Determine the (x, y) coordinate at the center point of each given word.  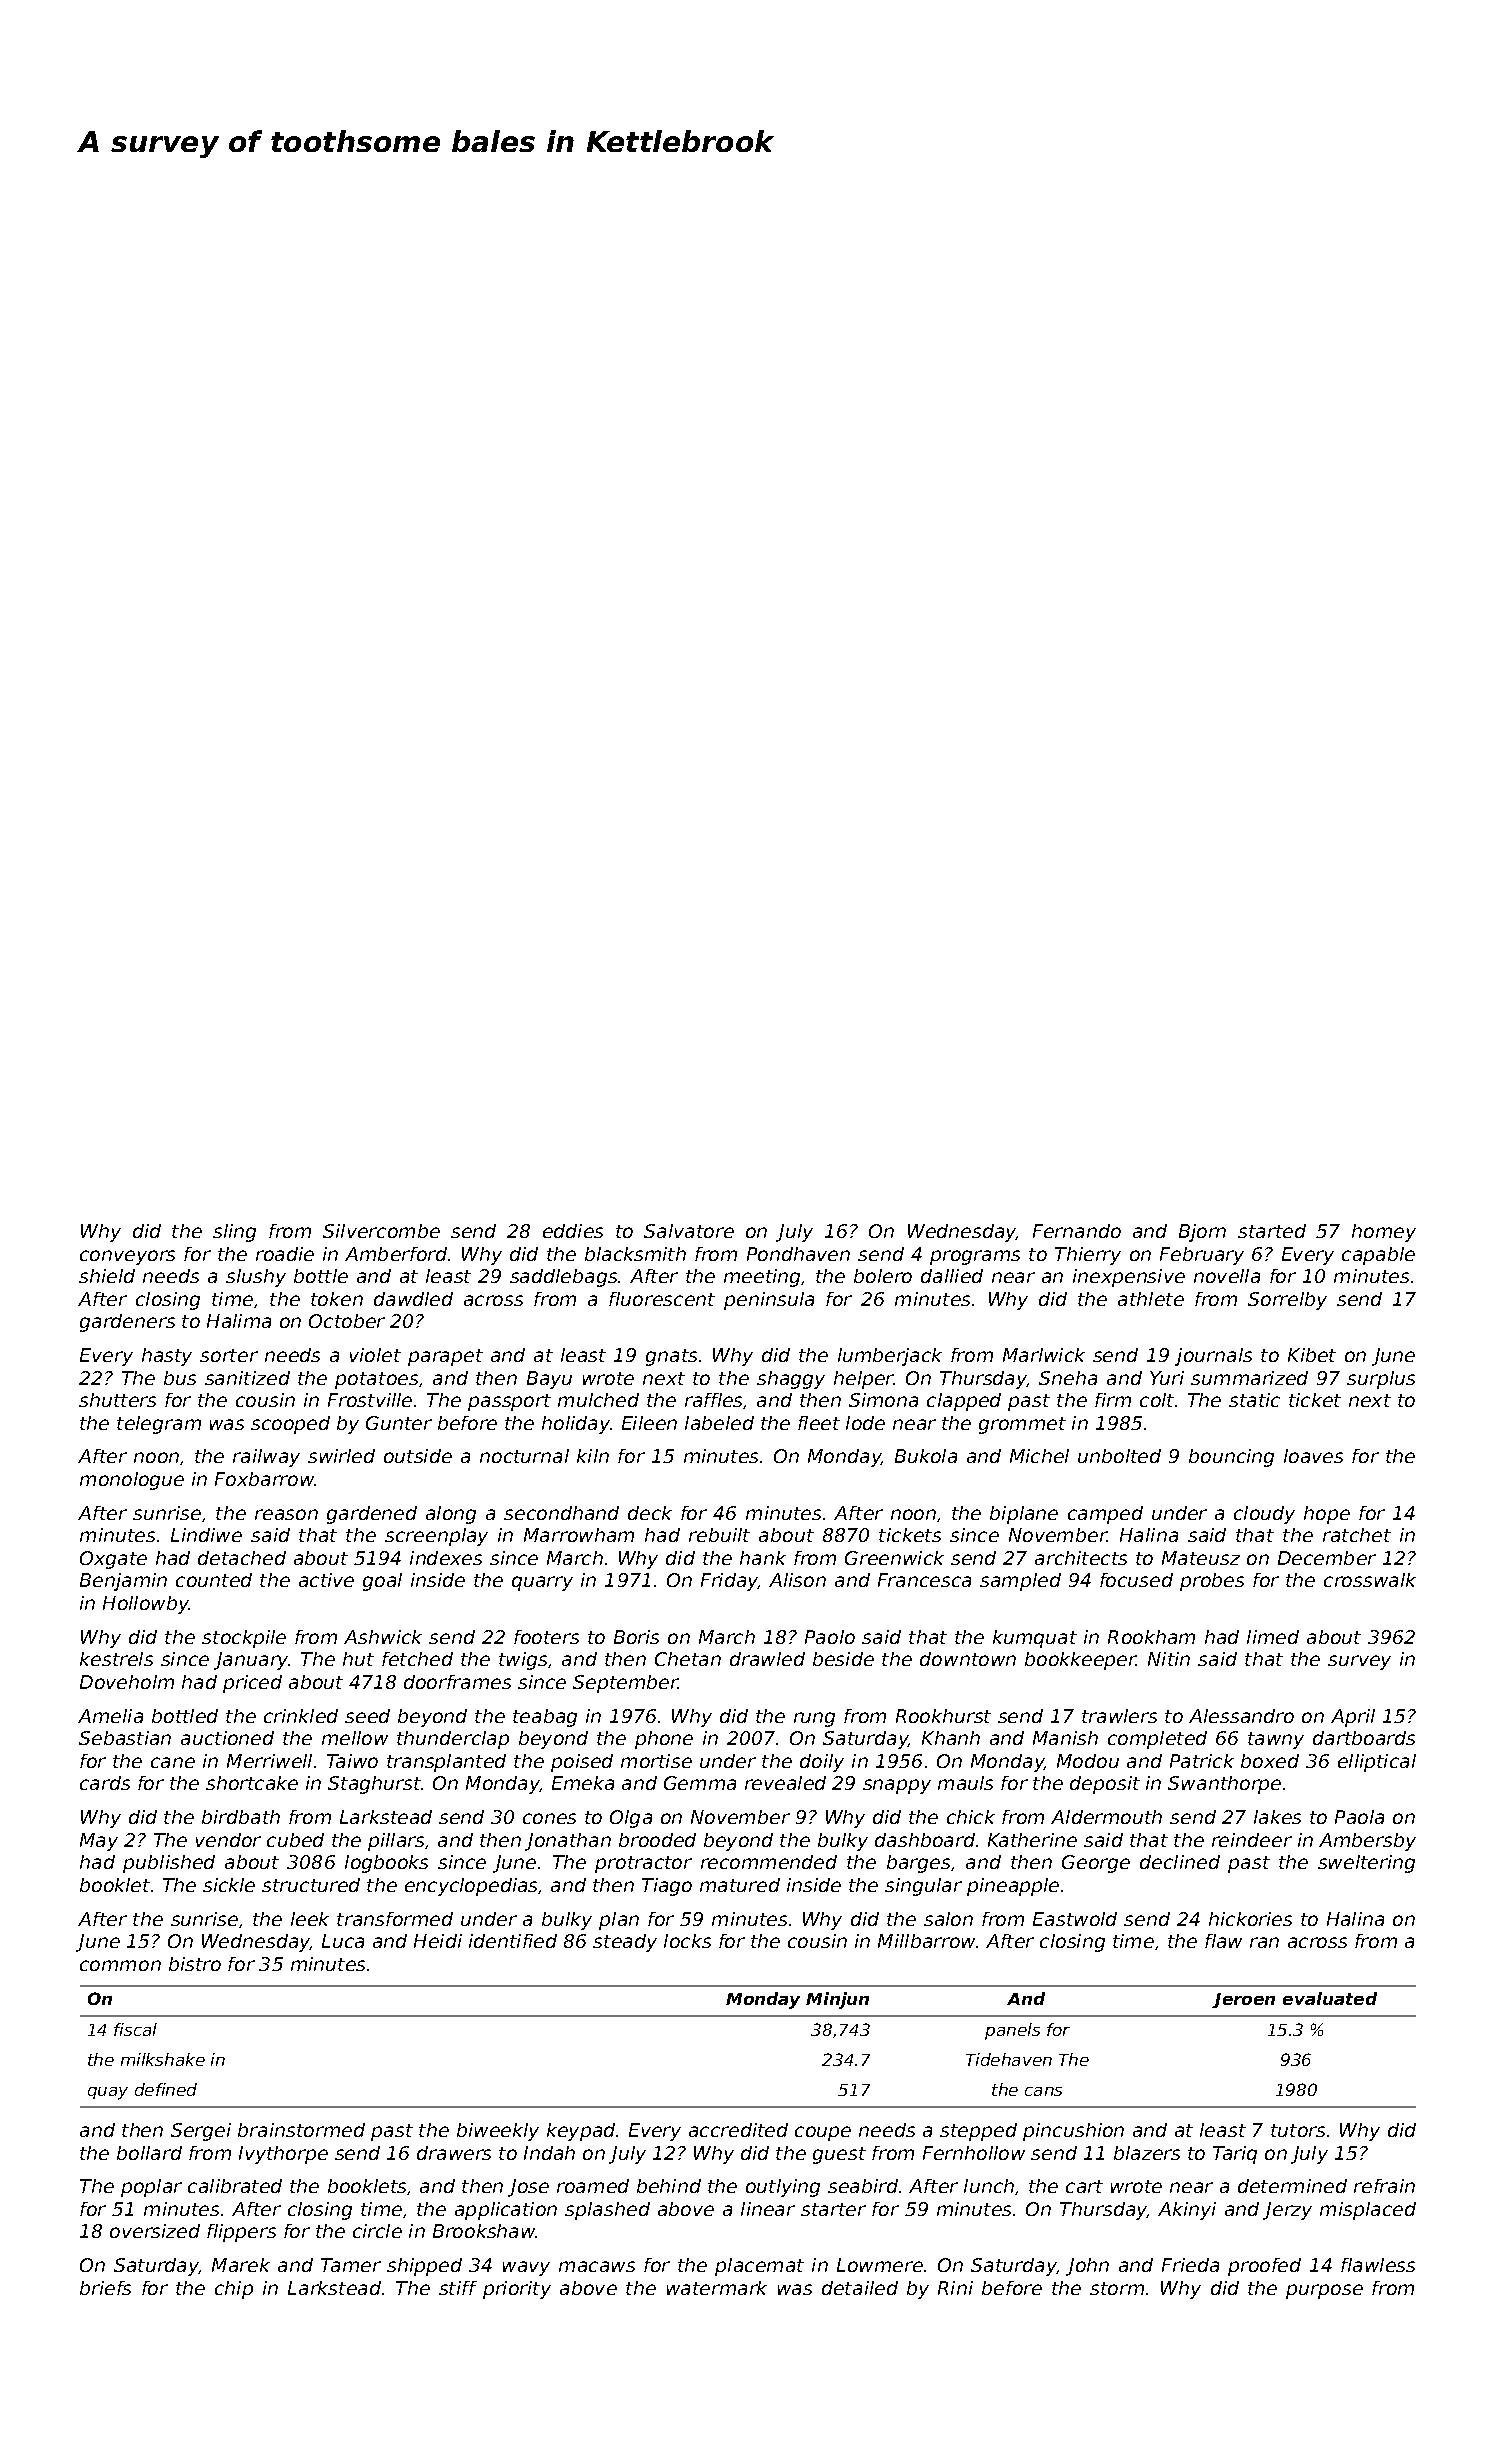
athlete (1151, 1299)
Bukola (926, 1456)
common (120, 1965)
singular (923, 1887)
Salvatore (689, 1231)
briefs (105, 2288)
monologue (132, 1481)
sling (234, 1233)
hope (1327, 1515)
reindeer (1252, 1840)
